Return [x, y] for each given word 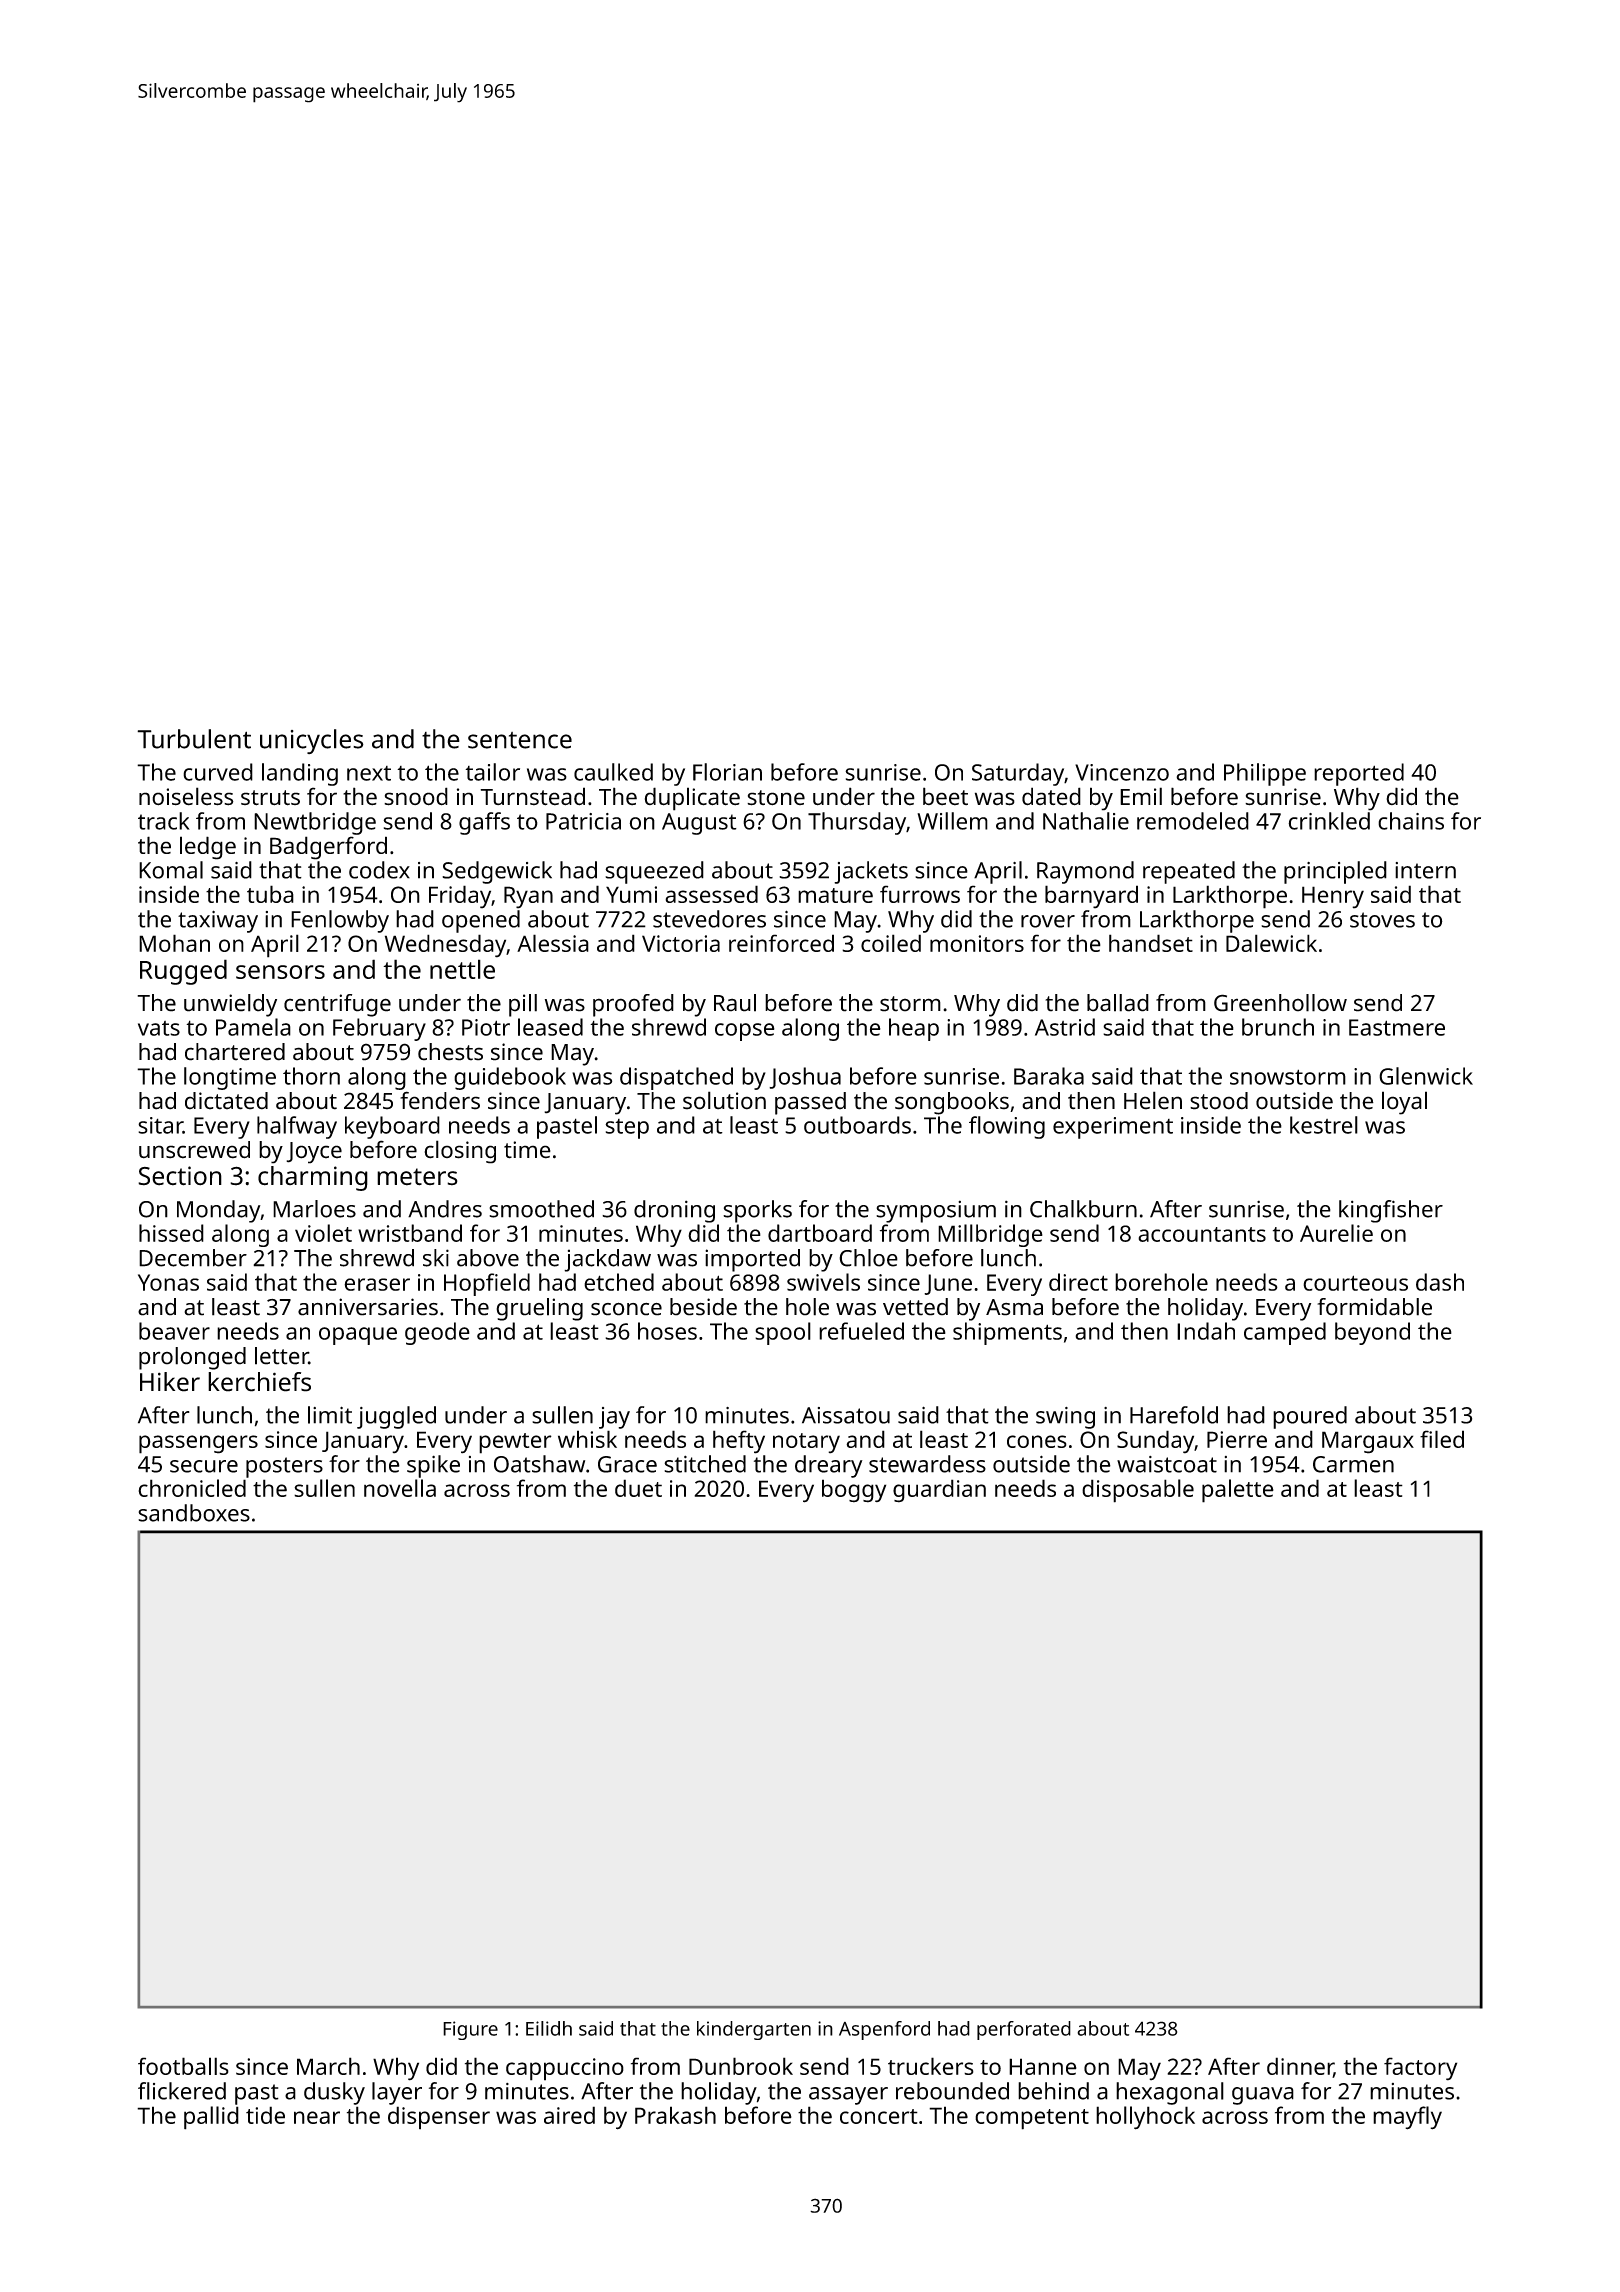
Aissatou [846, 1415]
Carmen [1353, 1464]
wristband [410, 1233]
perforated [1024, 2030]
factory [1420, 2069]
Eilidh [549, 2028]
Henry [1333, 897]
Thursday [857, 823]
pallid [211, 2118]
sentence [520, 740]
